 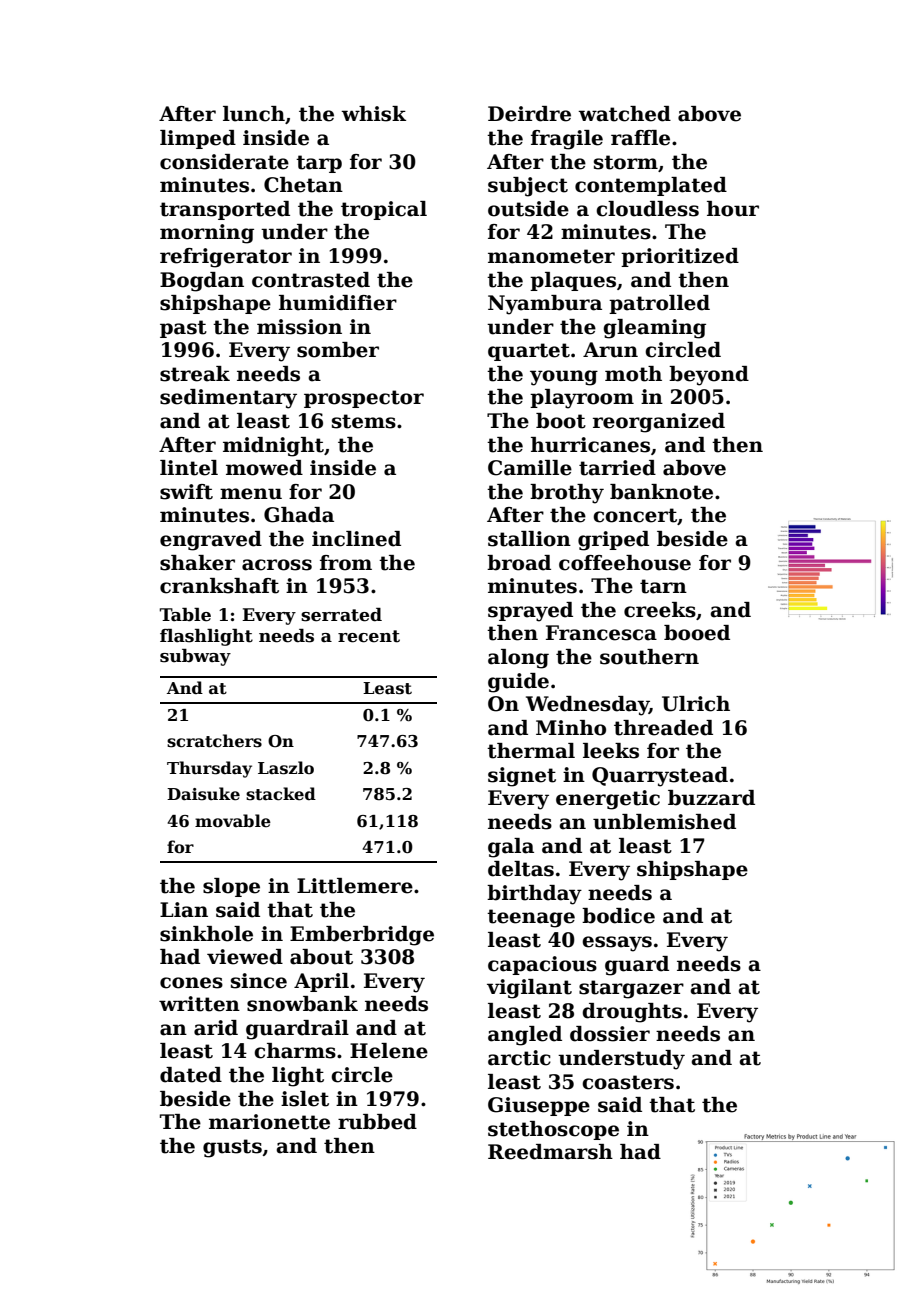 What do you see at coordinates (711, 798) in the image?
I see `buzzard` at bounding box center [711, 798].
